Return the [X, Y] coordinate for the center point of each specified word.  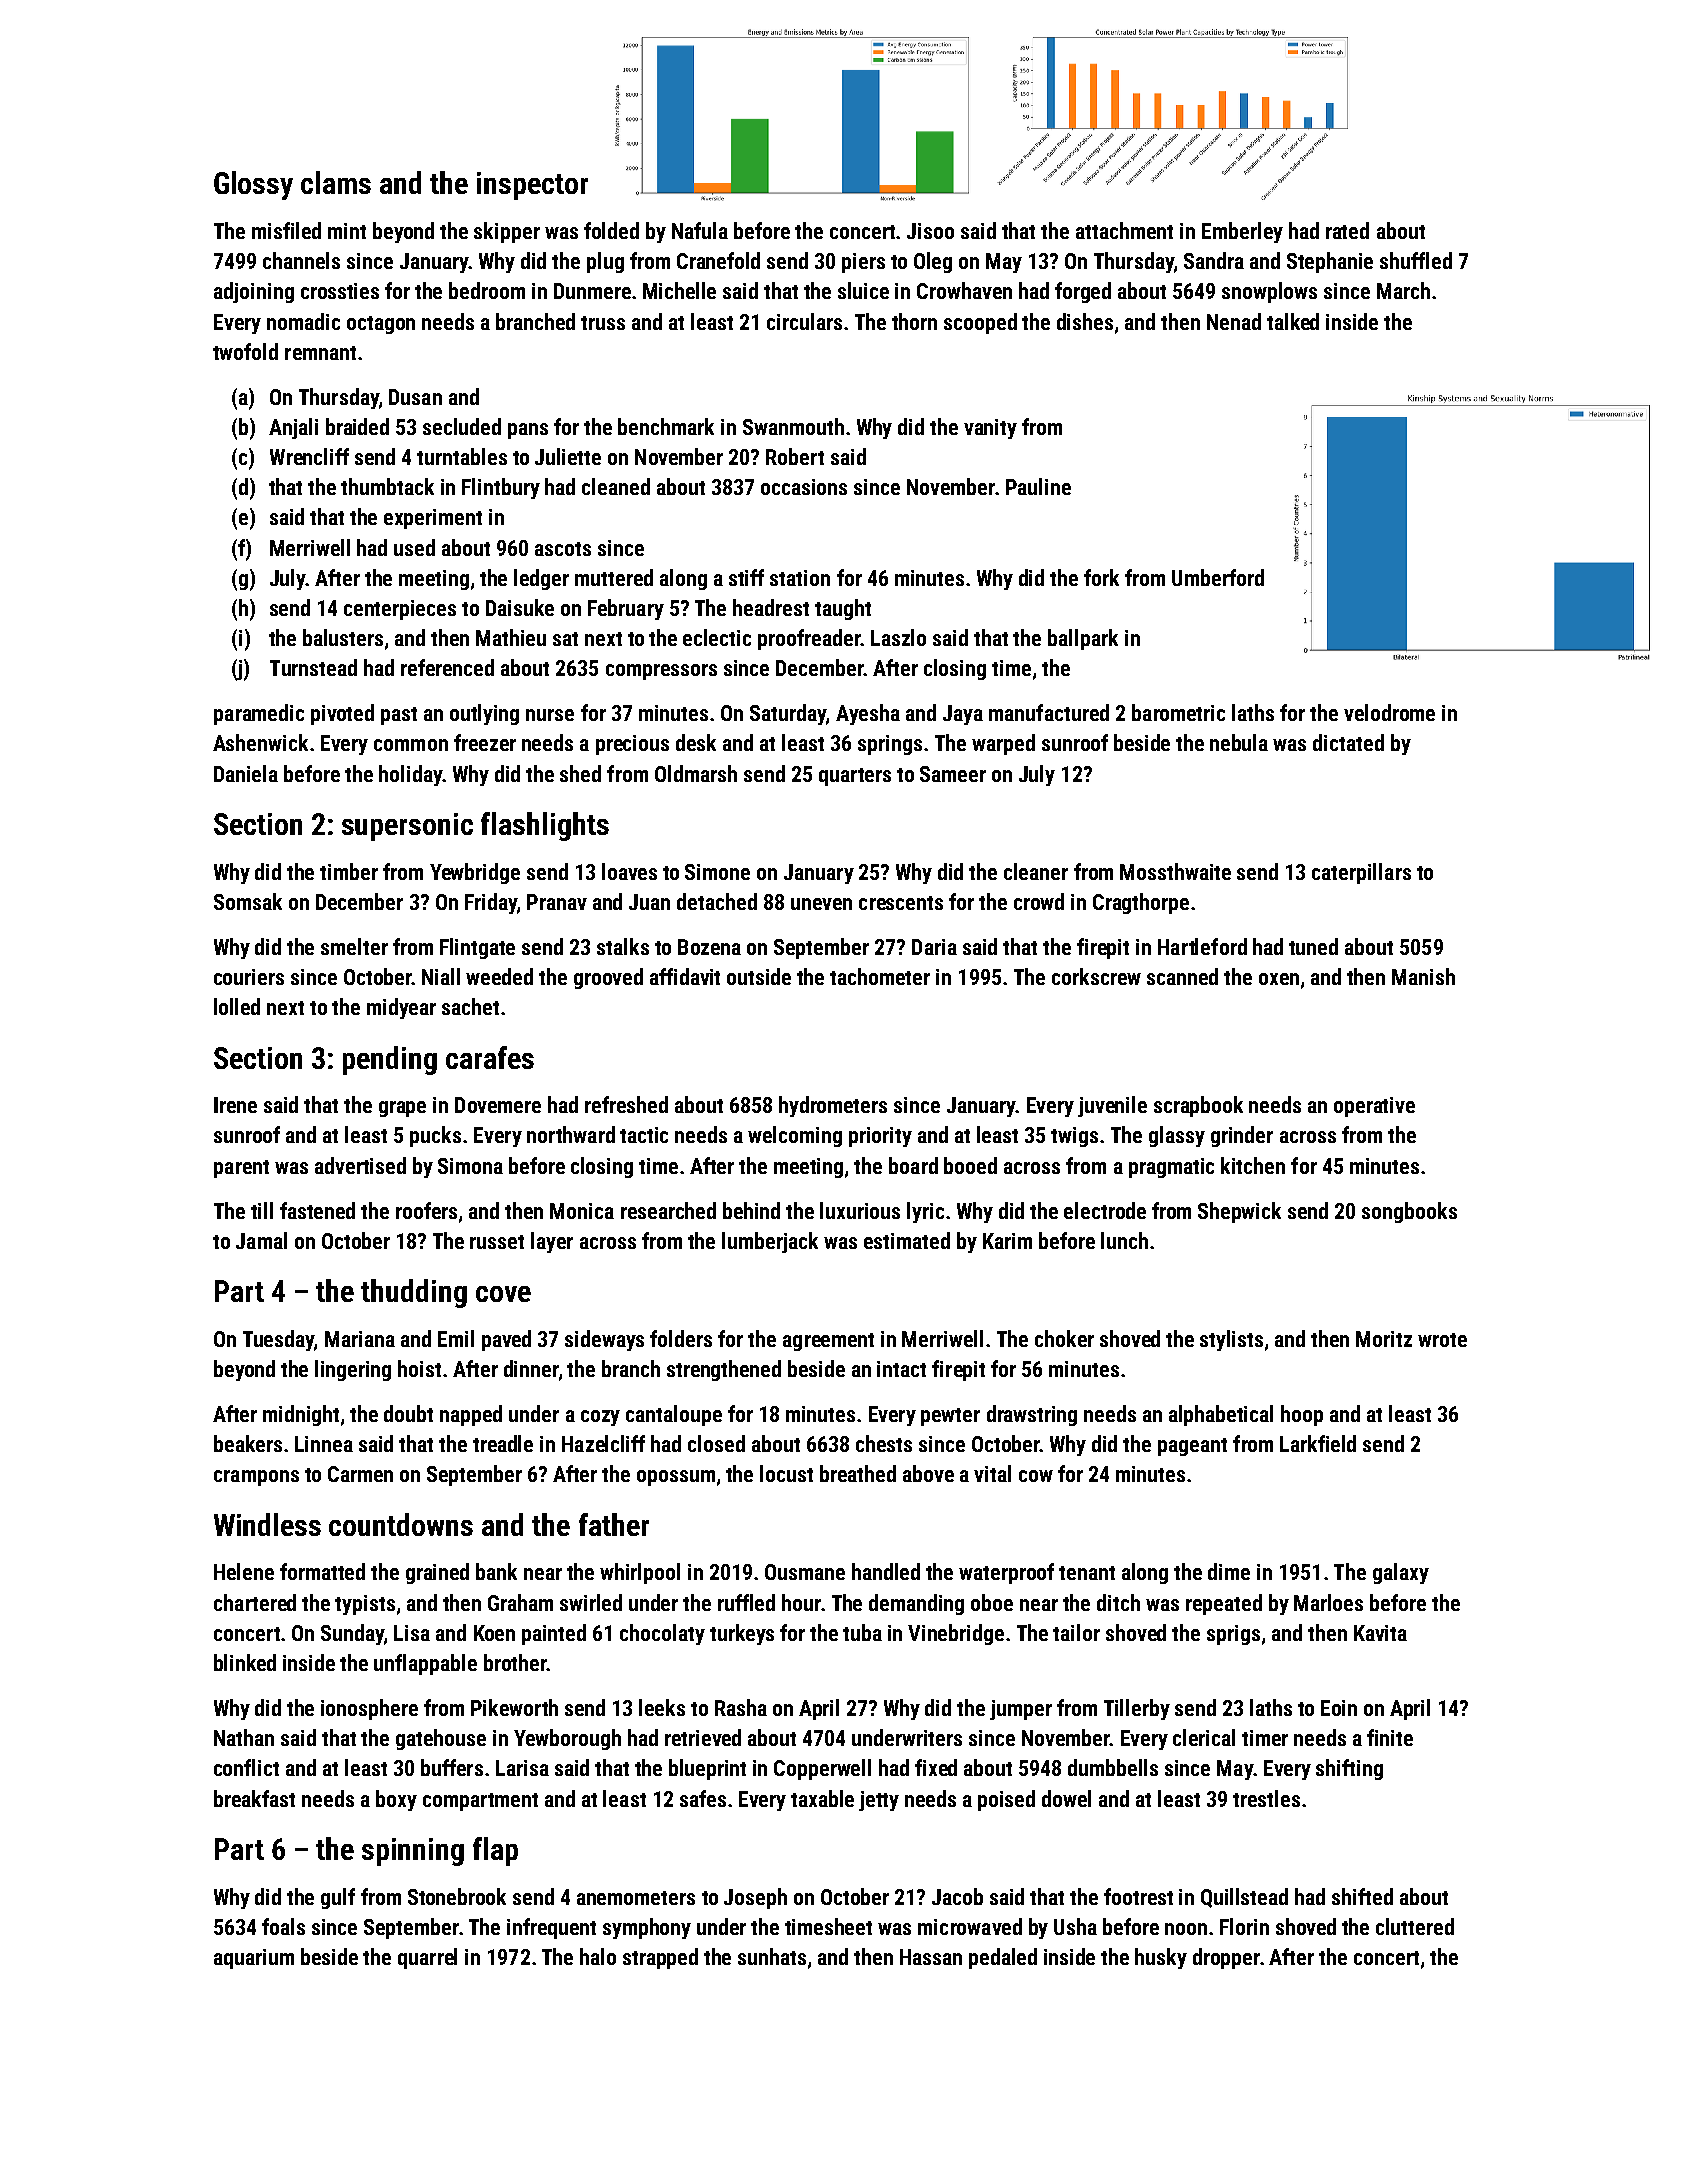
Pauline [1038, 486]
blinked [245, 1662]
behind [751, 1210]
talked [1293, 321]
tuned [1313, 946]
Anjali [293, 428]
